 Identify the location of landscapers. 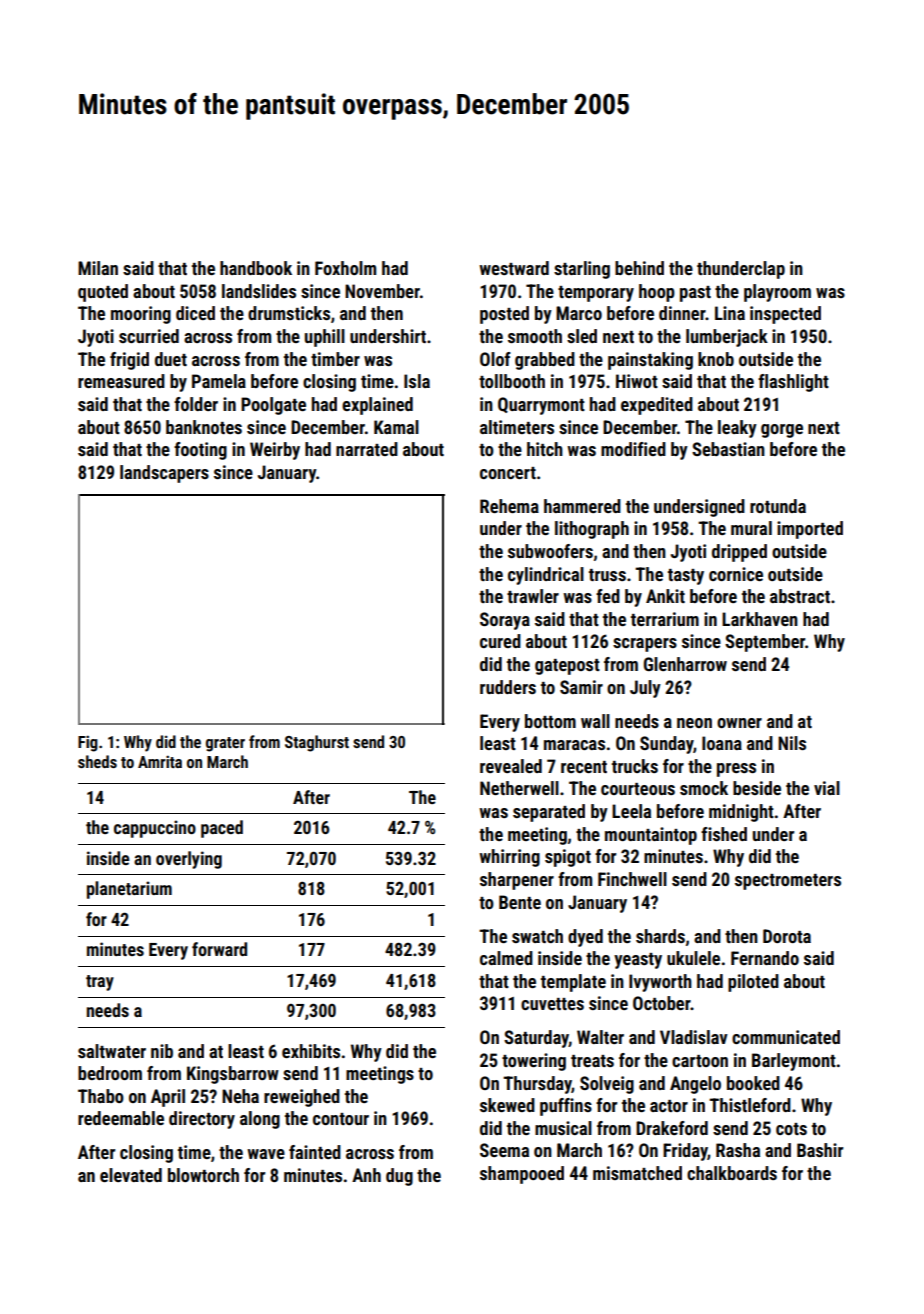
(164, 474).
